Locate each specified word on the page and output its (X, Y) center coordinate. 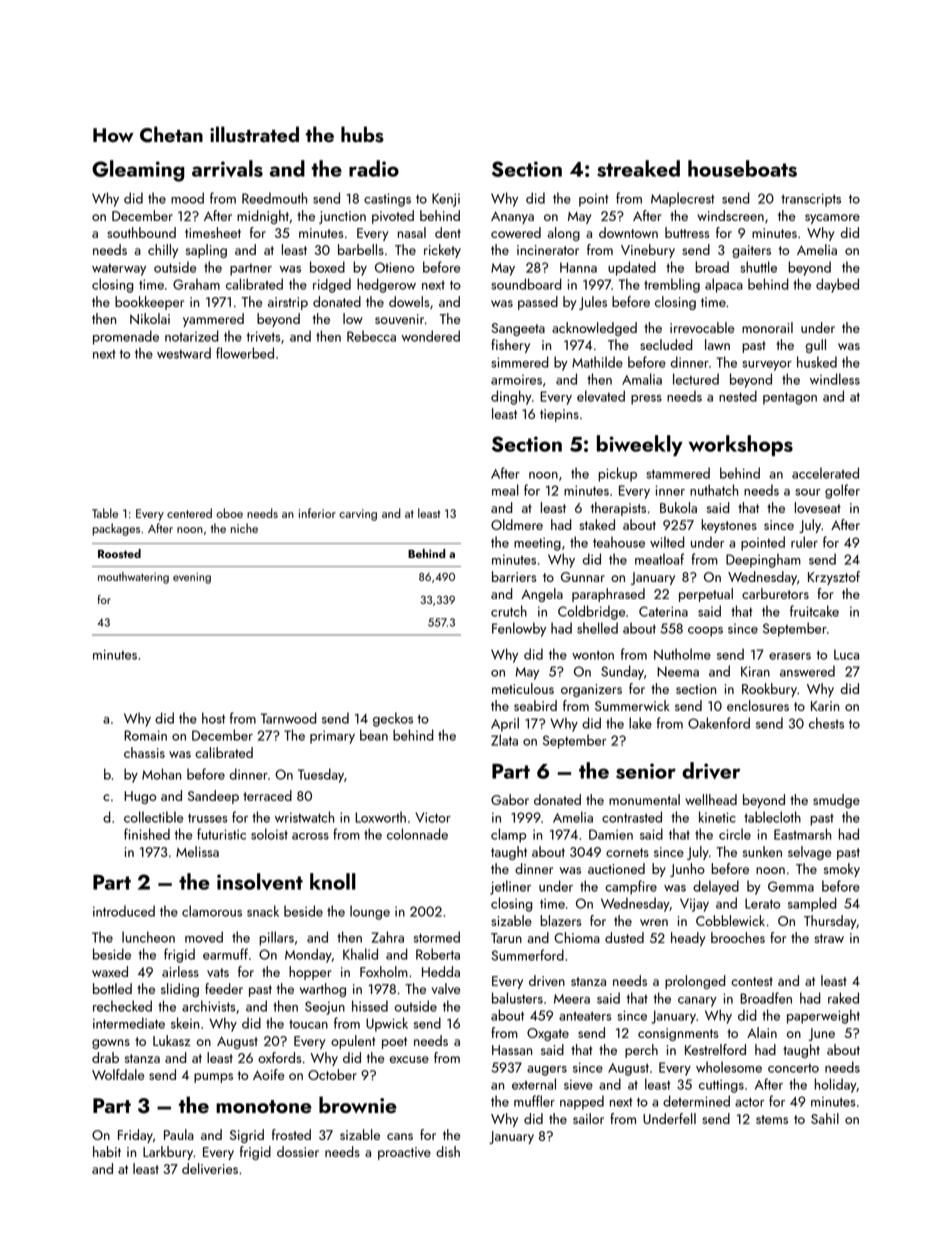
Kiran (755, 671)
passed (538, 303)
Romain (145, 735)
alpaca (724, 285)
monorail (767, 327)
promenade (126, 337)
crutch (509, 611)
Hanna (578, 267)
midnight (263, 217)
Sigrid (247, 1136)
